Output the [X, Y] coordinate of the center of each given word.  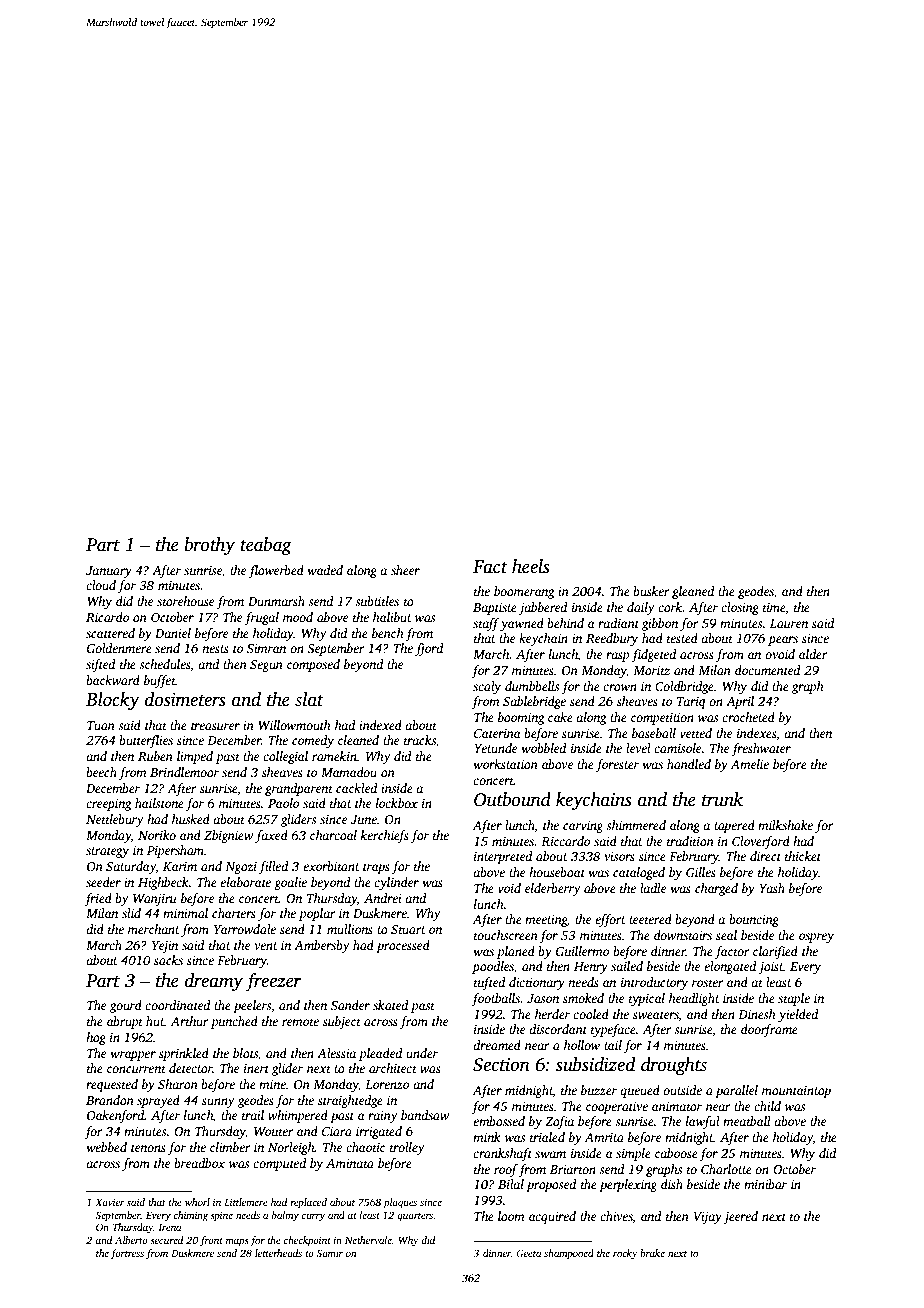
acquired [552, 1217]
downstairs [683, 935]
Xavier [110, 1202]
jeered [740, 1217]
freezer [273, 982]
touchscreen [506, 935]
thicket [803, 856]
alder [813, 654]
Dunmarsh [276, 601]
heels [531, 566]
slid [131, 913]
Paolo [283, 803]
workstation [506, 764]
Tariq [691, 703]
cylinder [396, 883]
